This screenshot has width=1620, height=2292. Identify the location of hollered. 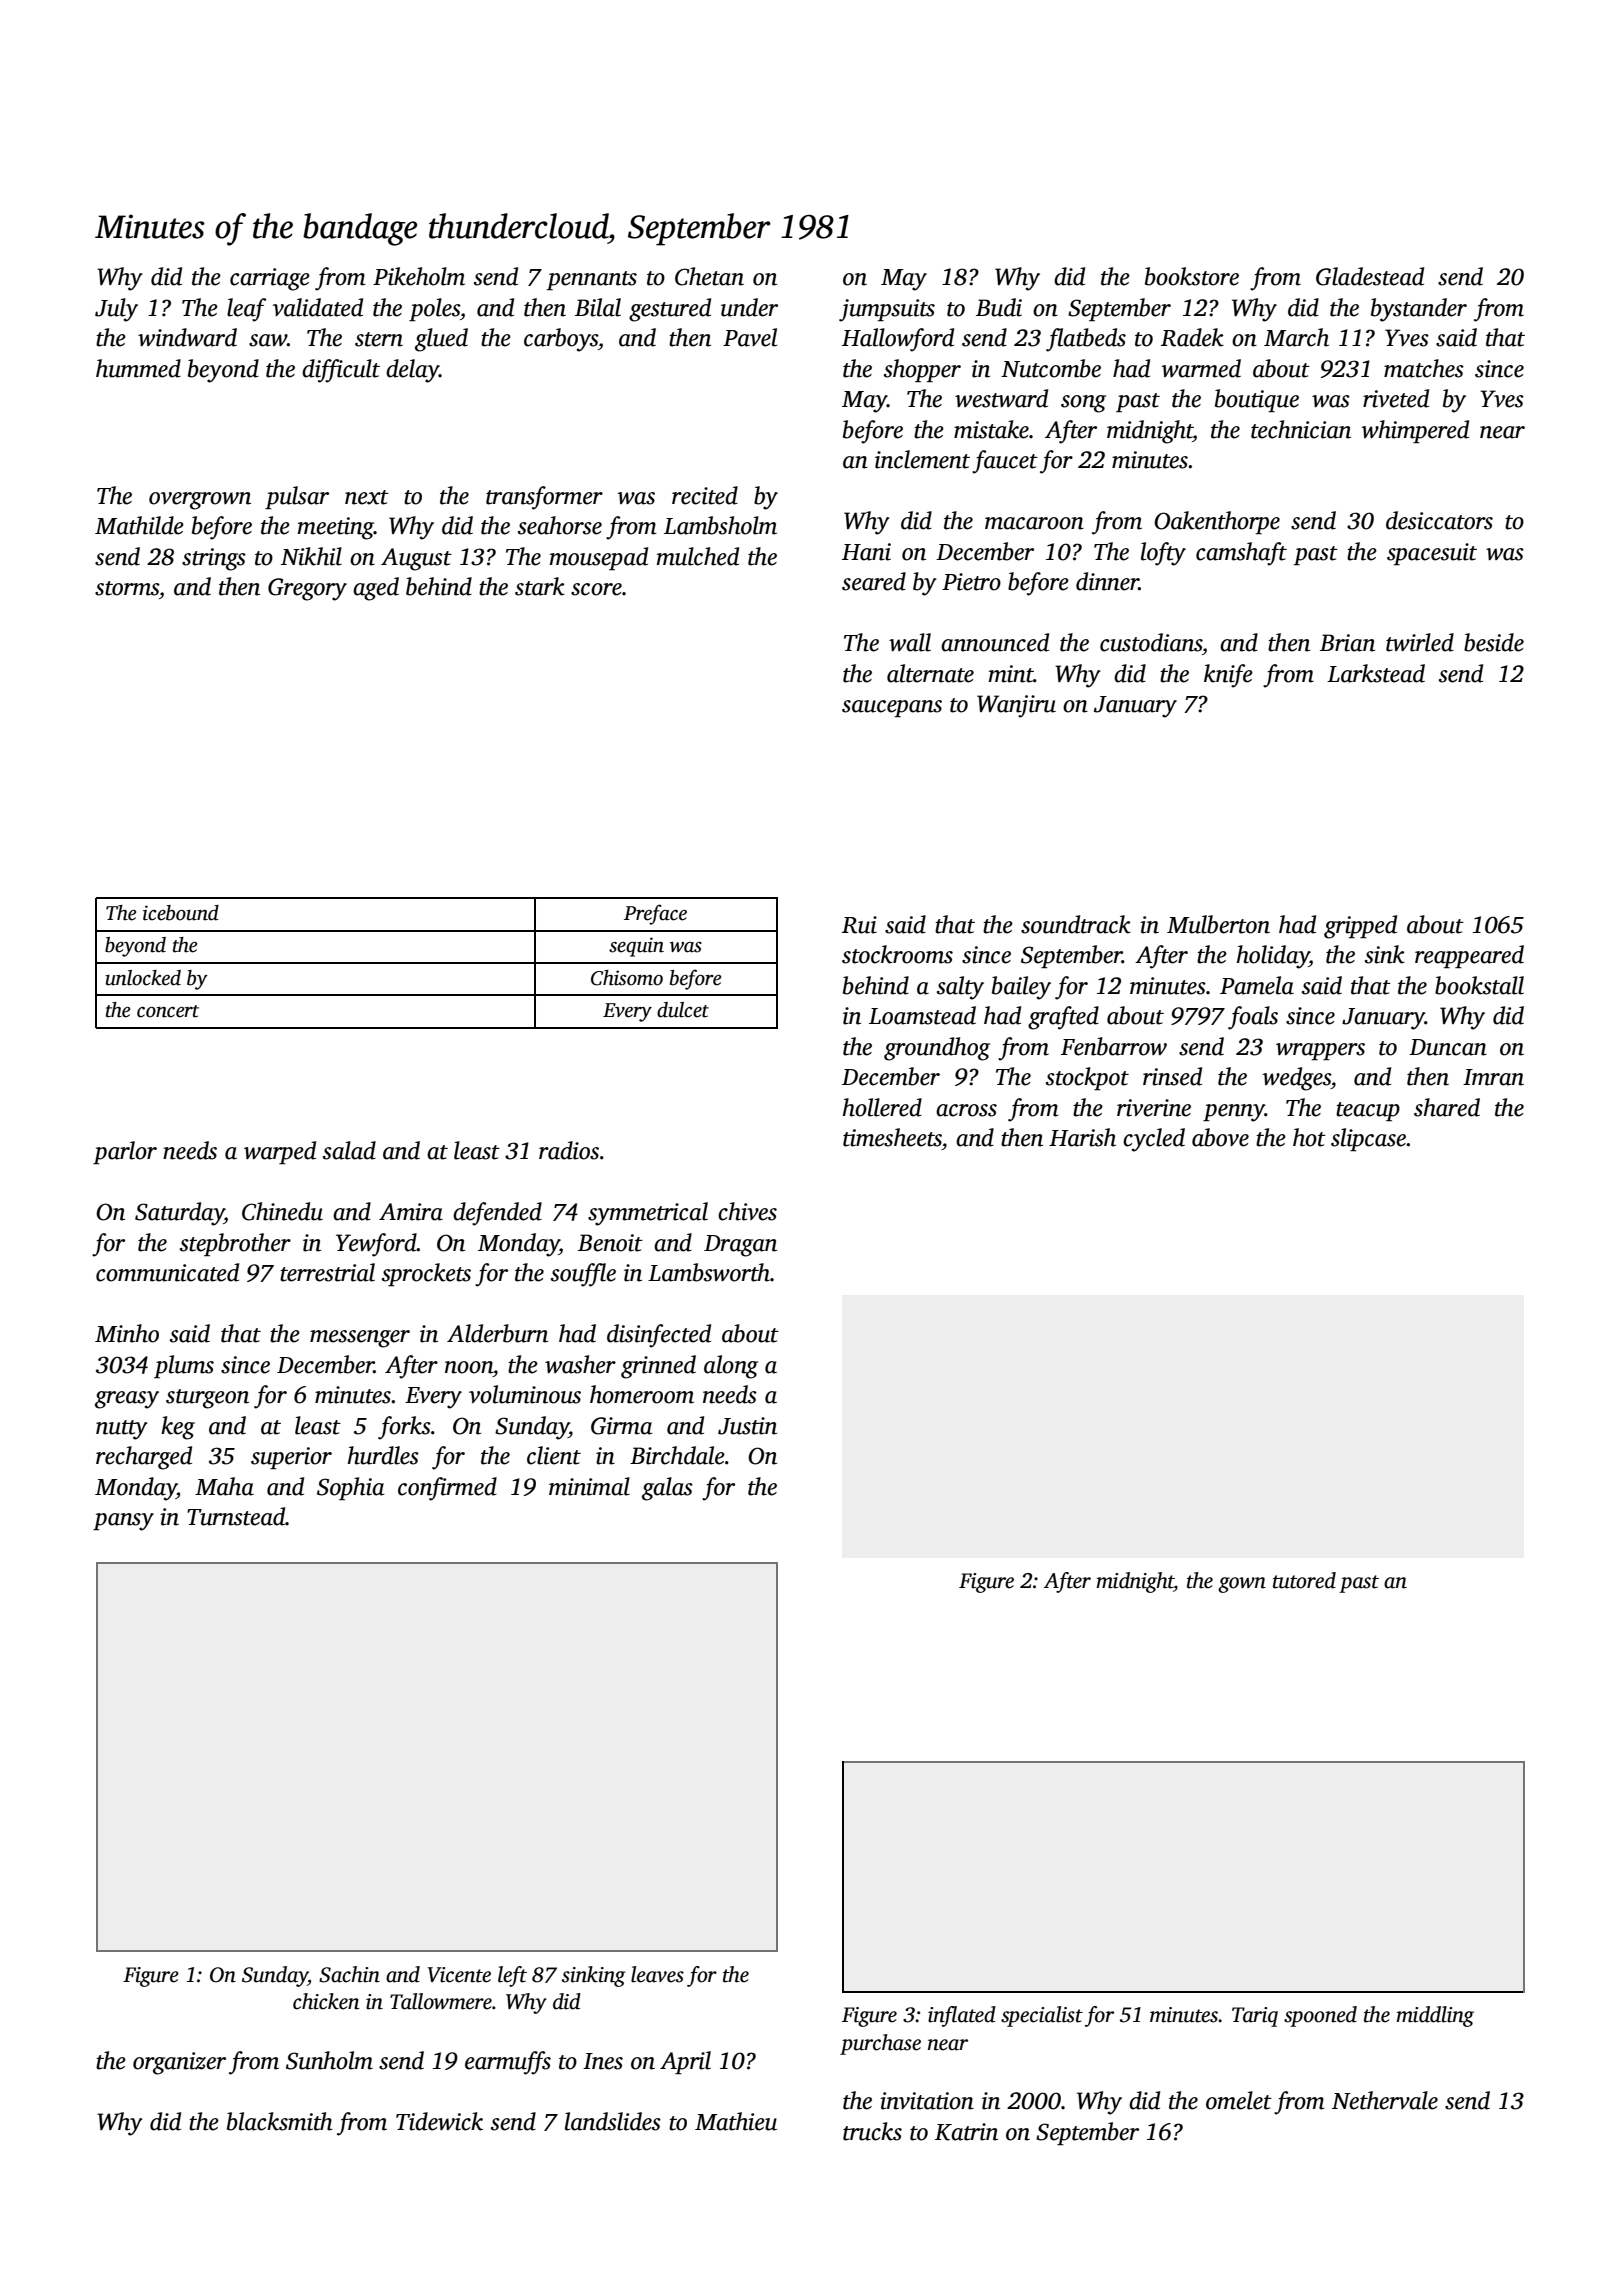
(882, 1107).
